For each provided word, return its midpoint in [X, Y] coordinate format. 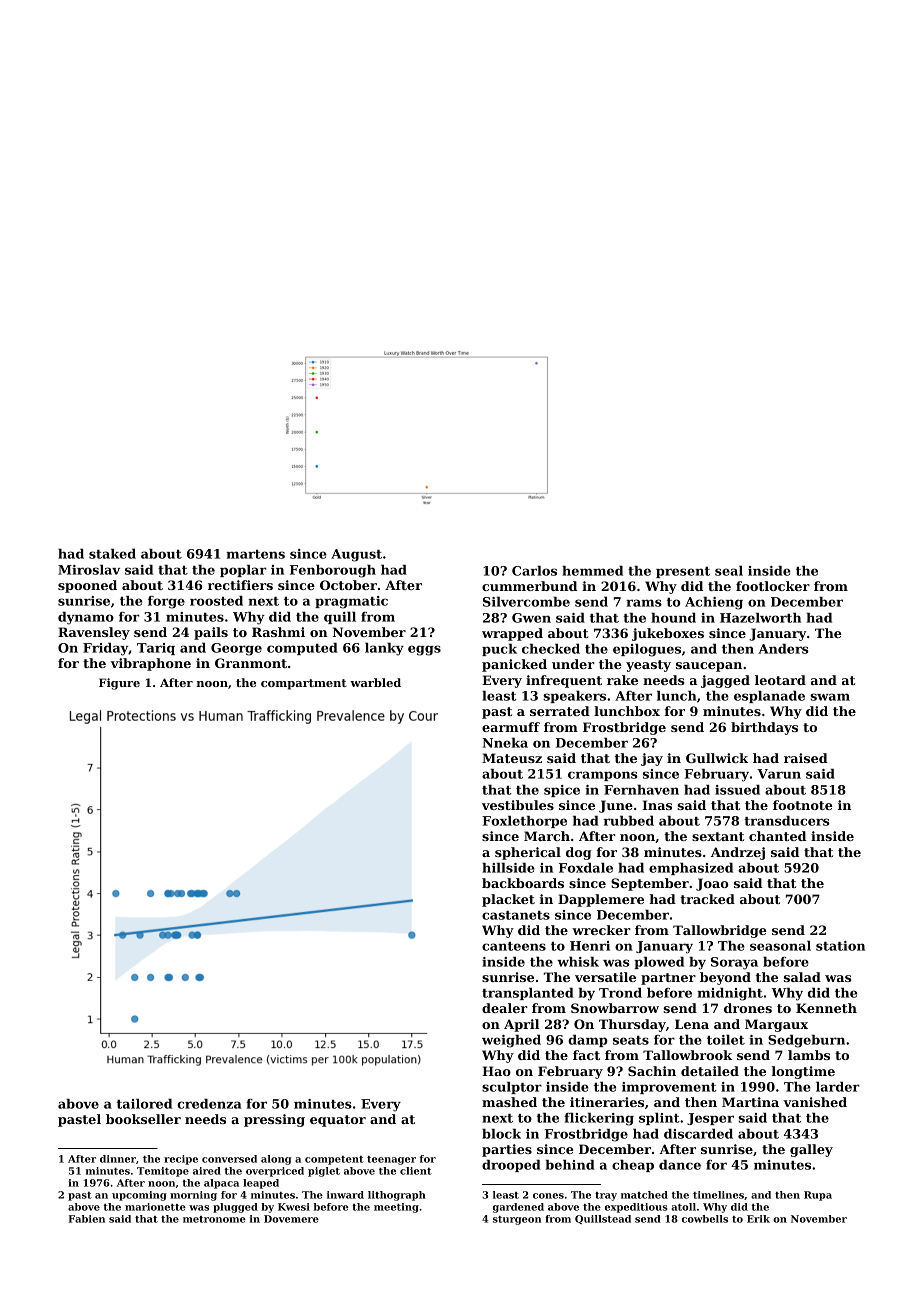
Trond [620, 993]
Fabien [87, 1219]
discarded [698, 1134]
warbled [375, 682]
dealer [505, 1008]
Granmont [251, 663]
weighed [511, 1041]
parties [507, 1150]
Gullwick [717, 758]
